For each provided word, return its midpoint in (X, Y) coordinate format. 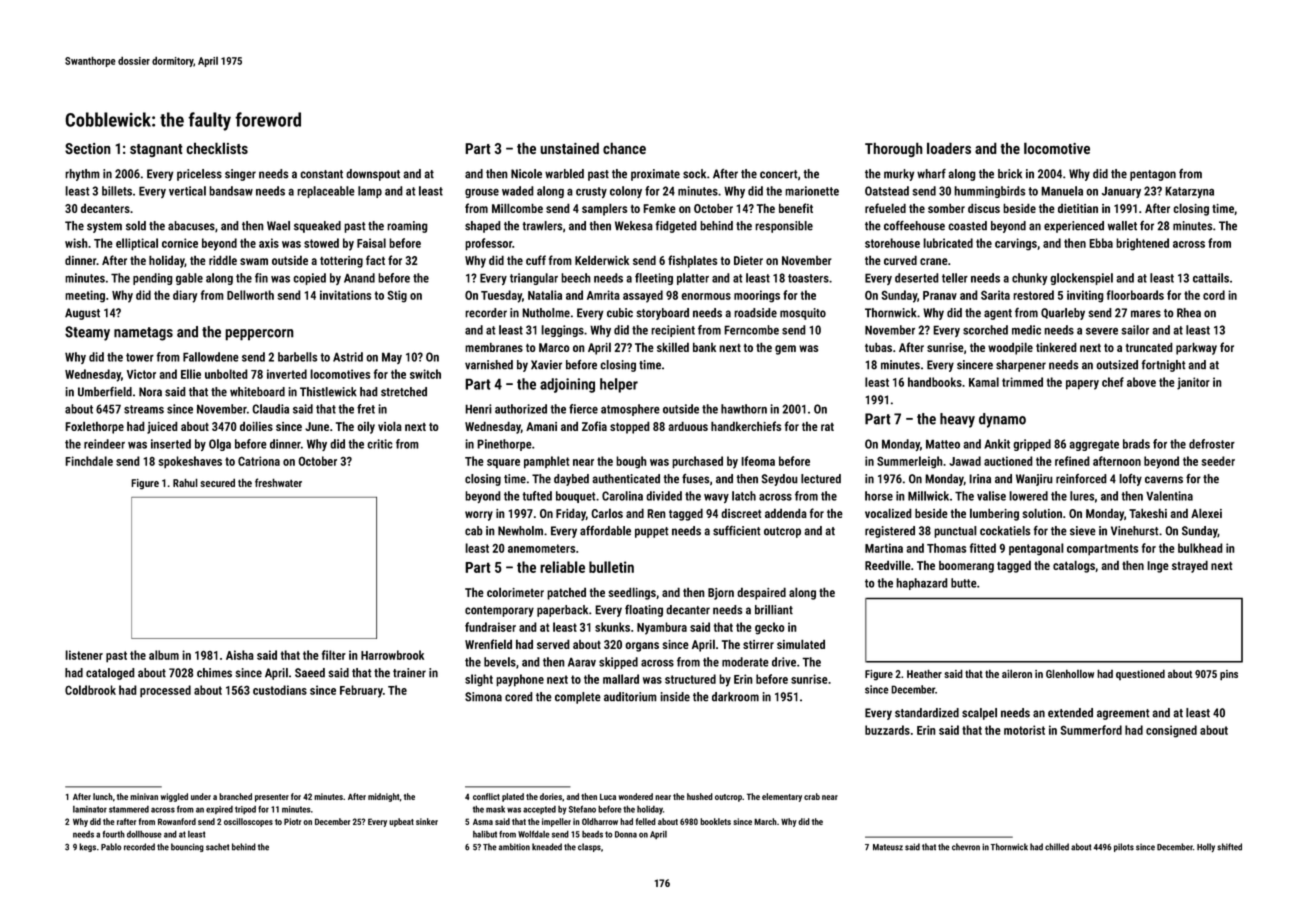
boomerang (966, 567)
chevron (966, 847)
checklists (217, 148)
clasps (589, 847)
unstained (569, 148)
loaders (949, 148)
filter (334, 655)
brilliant (774, 610)
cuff (536, 260)
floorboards (1135, 295)
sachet (217, 847)
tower (140, 357)
